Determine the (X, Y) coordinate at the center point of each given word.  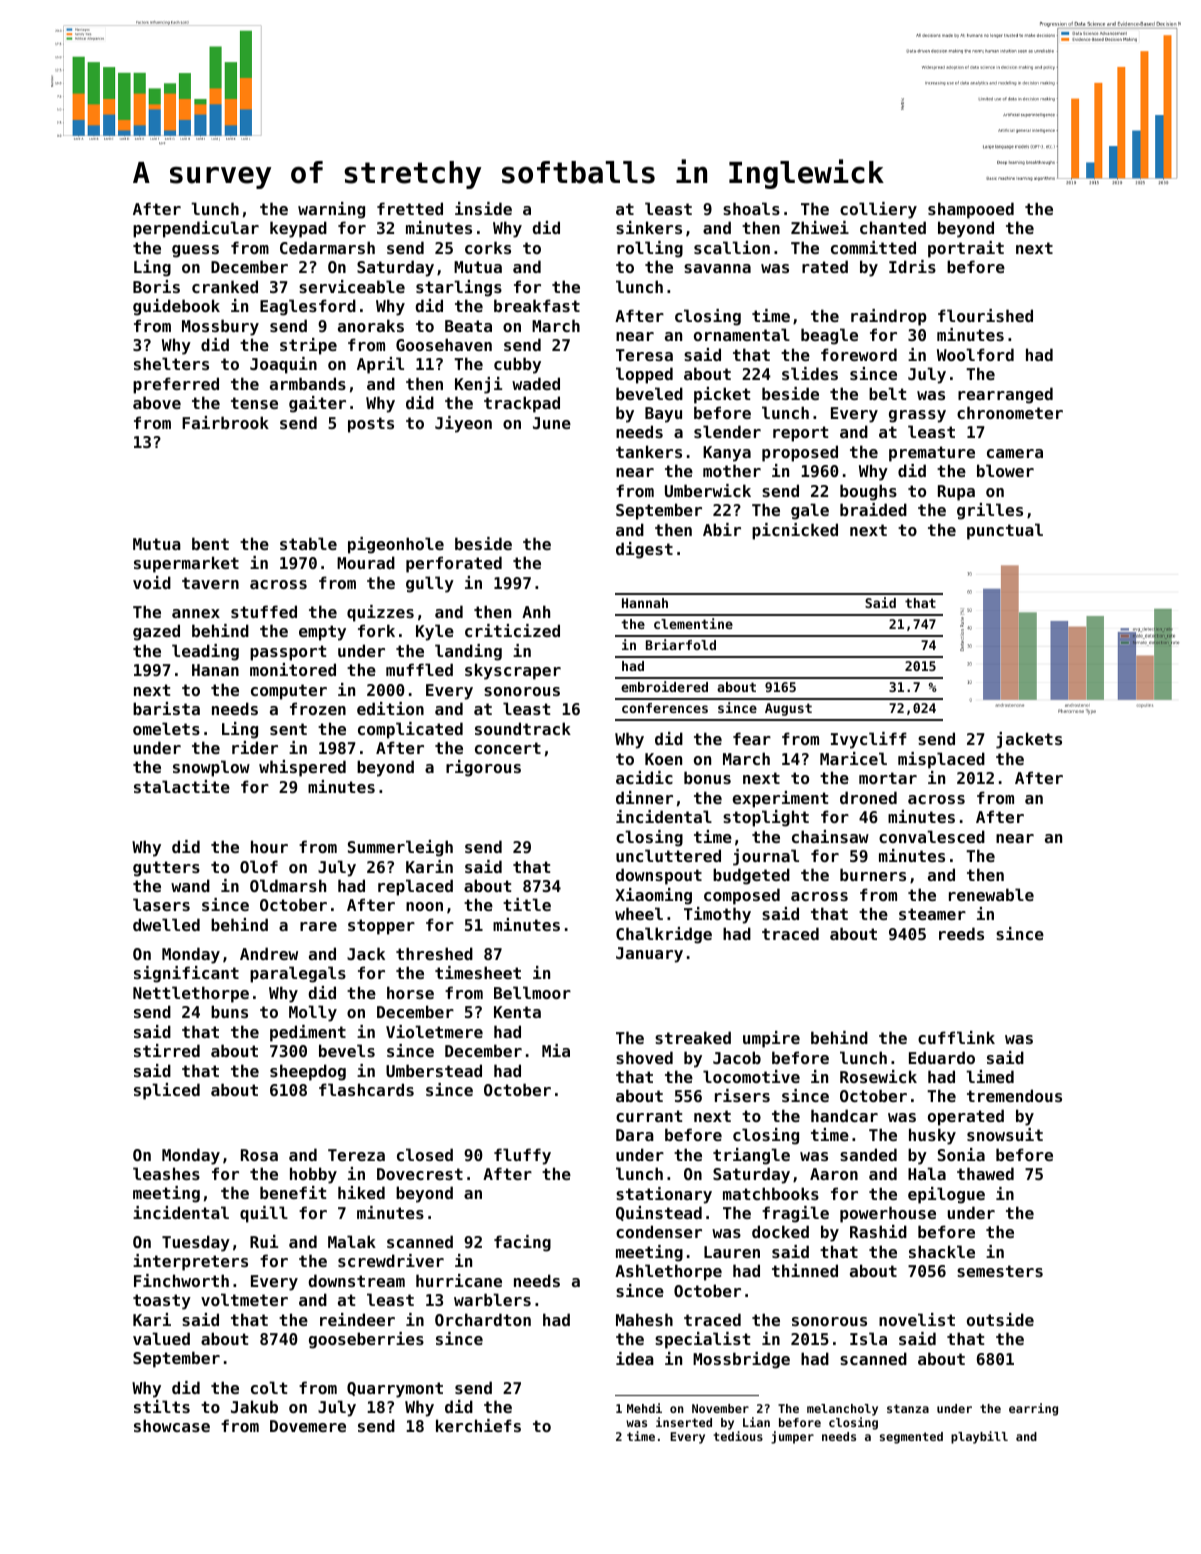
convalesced (932, 836)
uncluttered (668, 855)
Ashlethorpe (668, 1272)
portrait (966, 249)
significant (186, 974)
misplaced (941, 760)
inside (483, 208)
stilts (162, 1406)
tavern (210, 583)
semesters (1000, 1271)
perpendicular (196, 229)
